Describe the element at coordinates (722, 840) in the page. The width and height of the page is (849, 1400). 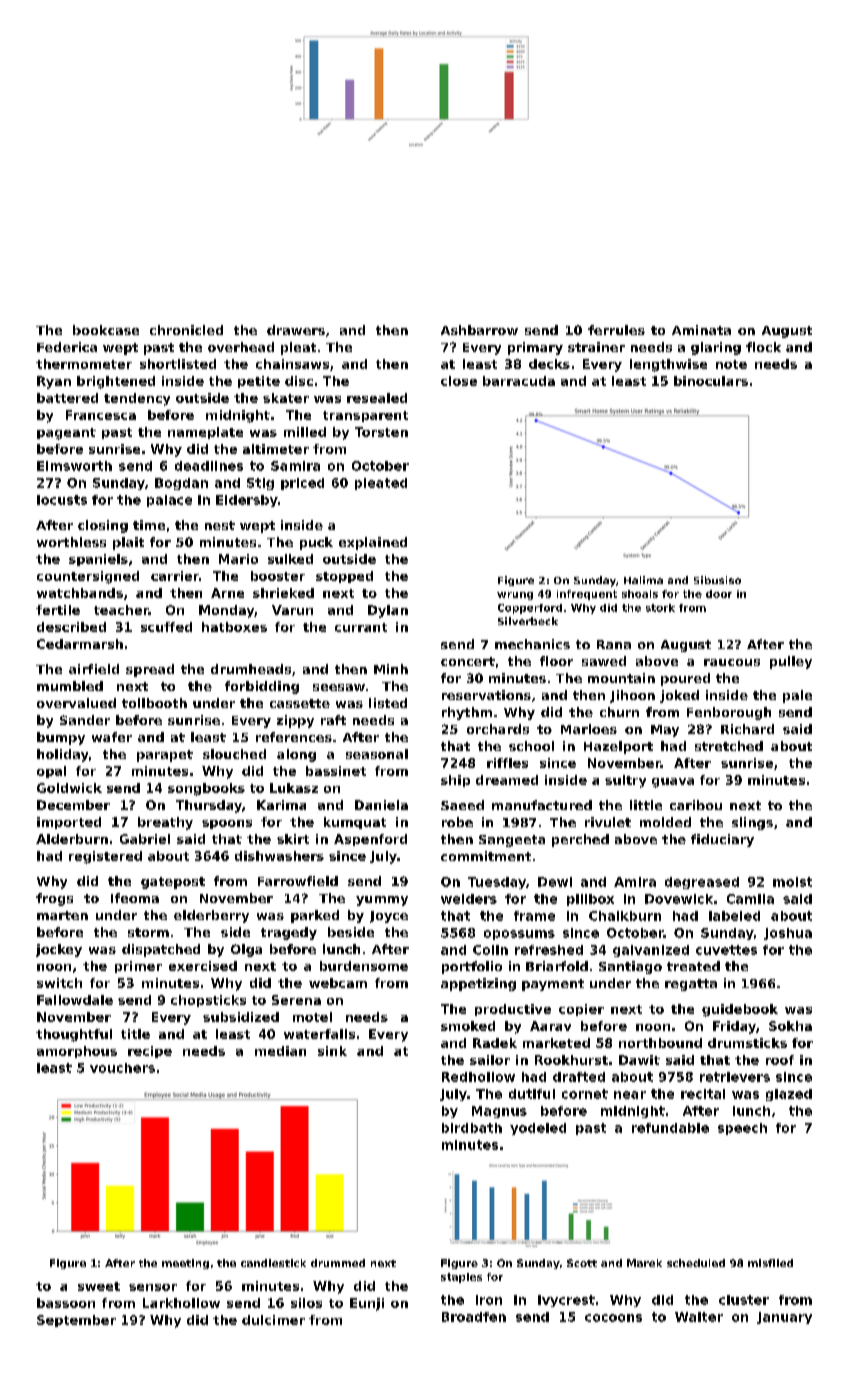
I see `fiduciary` at that location.
